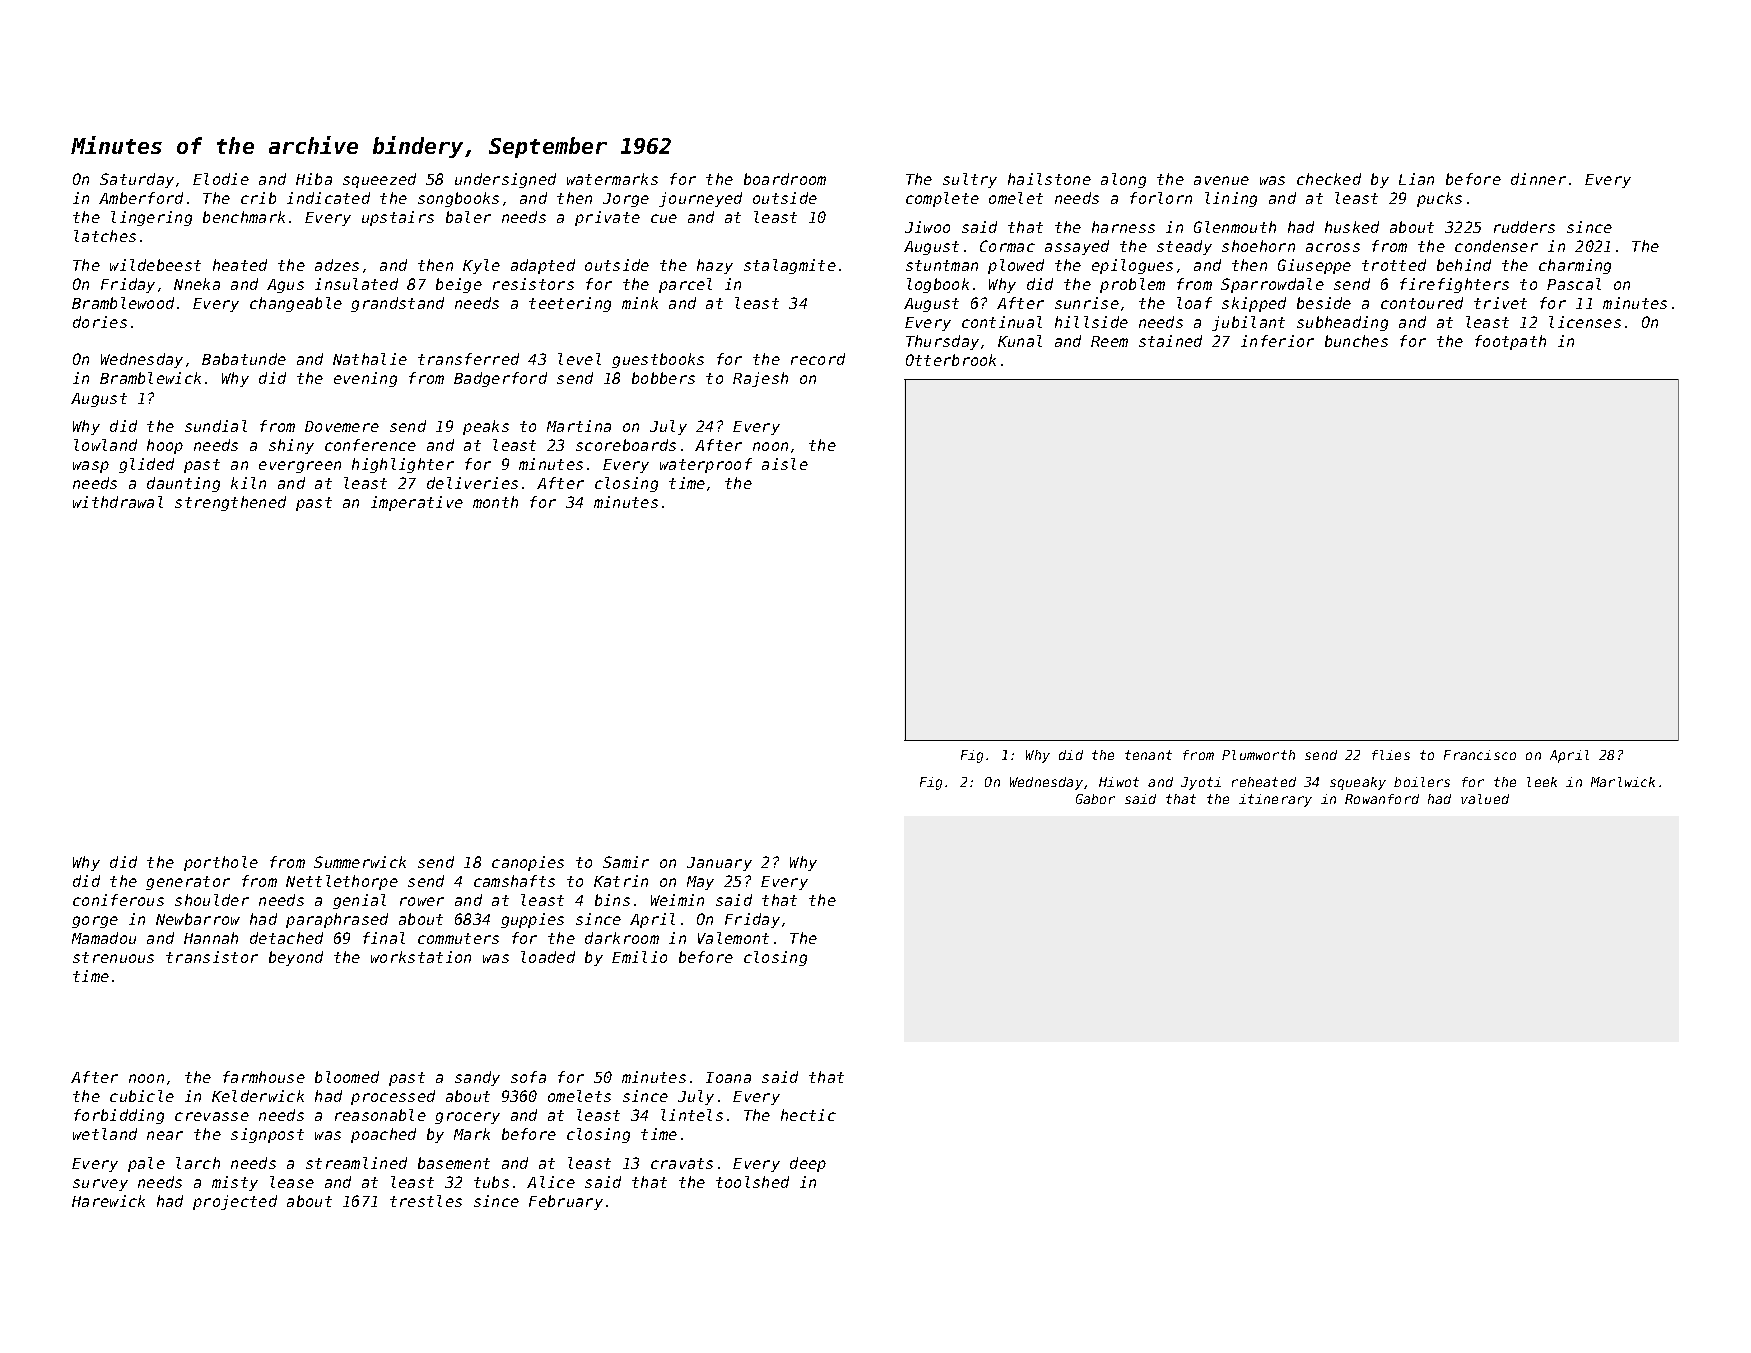  What do you see at coordinates (1002, 322) in the screenshot?
I see `continual` at bounding box center [1002, 322].
